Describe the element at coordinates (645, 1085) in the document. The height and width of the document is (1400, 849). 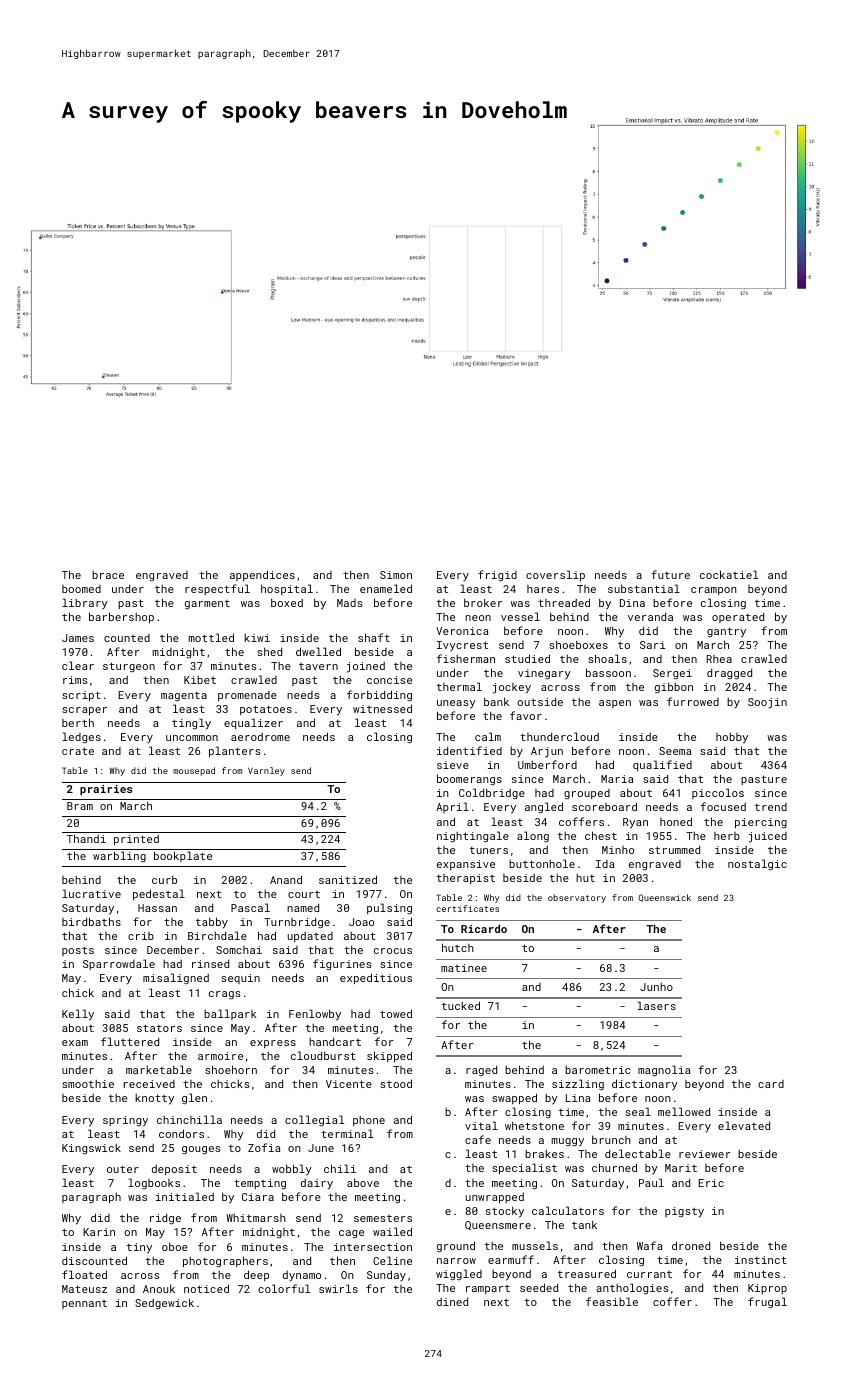
I see `dictionary` at that location.
